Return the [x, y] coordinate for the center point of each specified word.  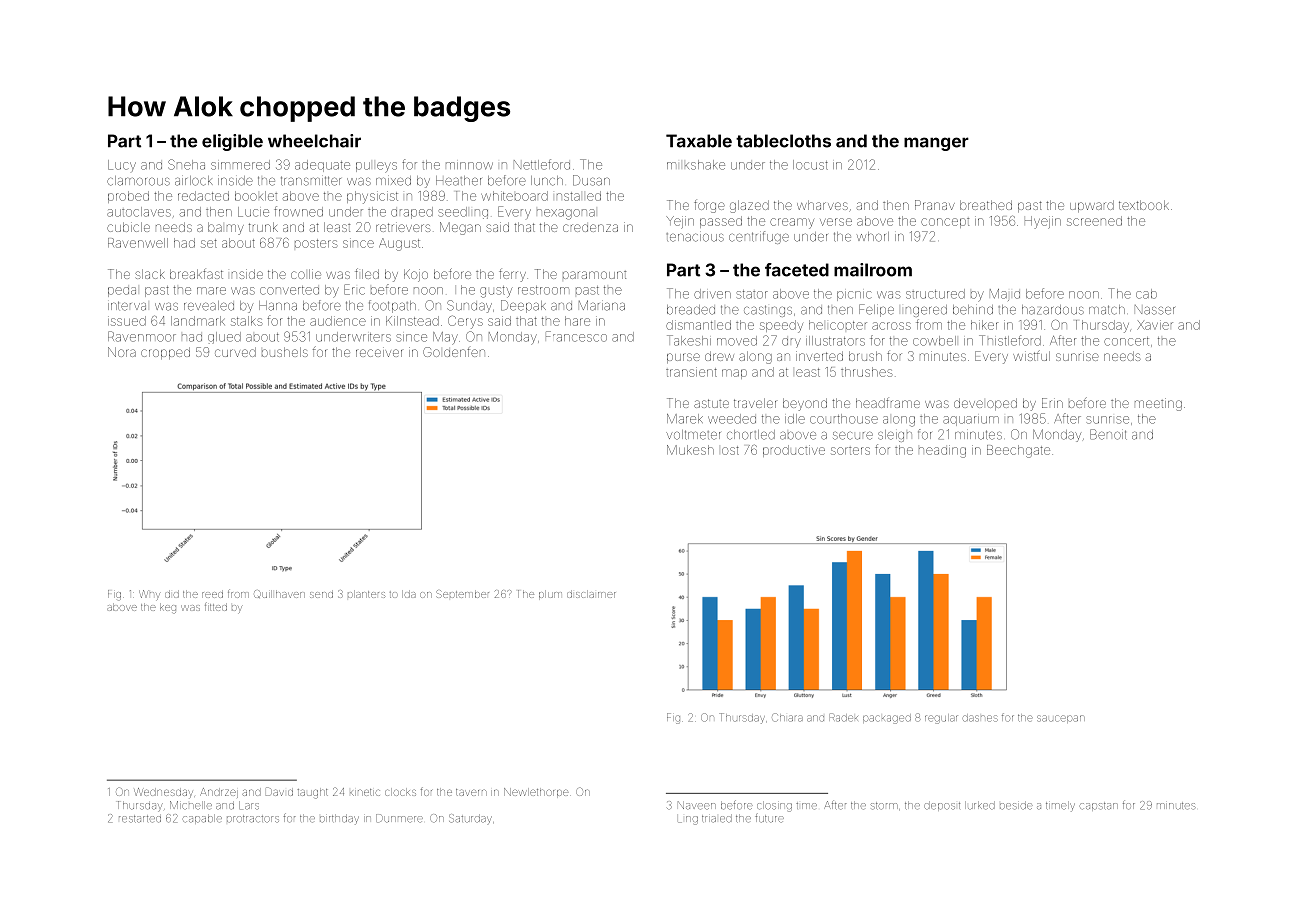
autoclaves [139, 212]
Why [149, 595]
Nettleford [542, 164]
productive [794, 451]
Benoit [1108, 434]
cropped [165, 353]
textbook [1144, 205]
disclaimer [591, 594]
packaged [887, 719]
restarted [140, 819]
